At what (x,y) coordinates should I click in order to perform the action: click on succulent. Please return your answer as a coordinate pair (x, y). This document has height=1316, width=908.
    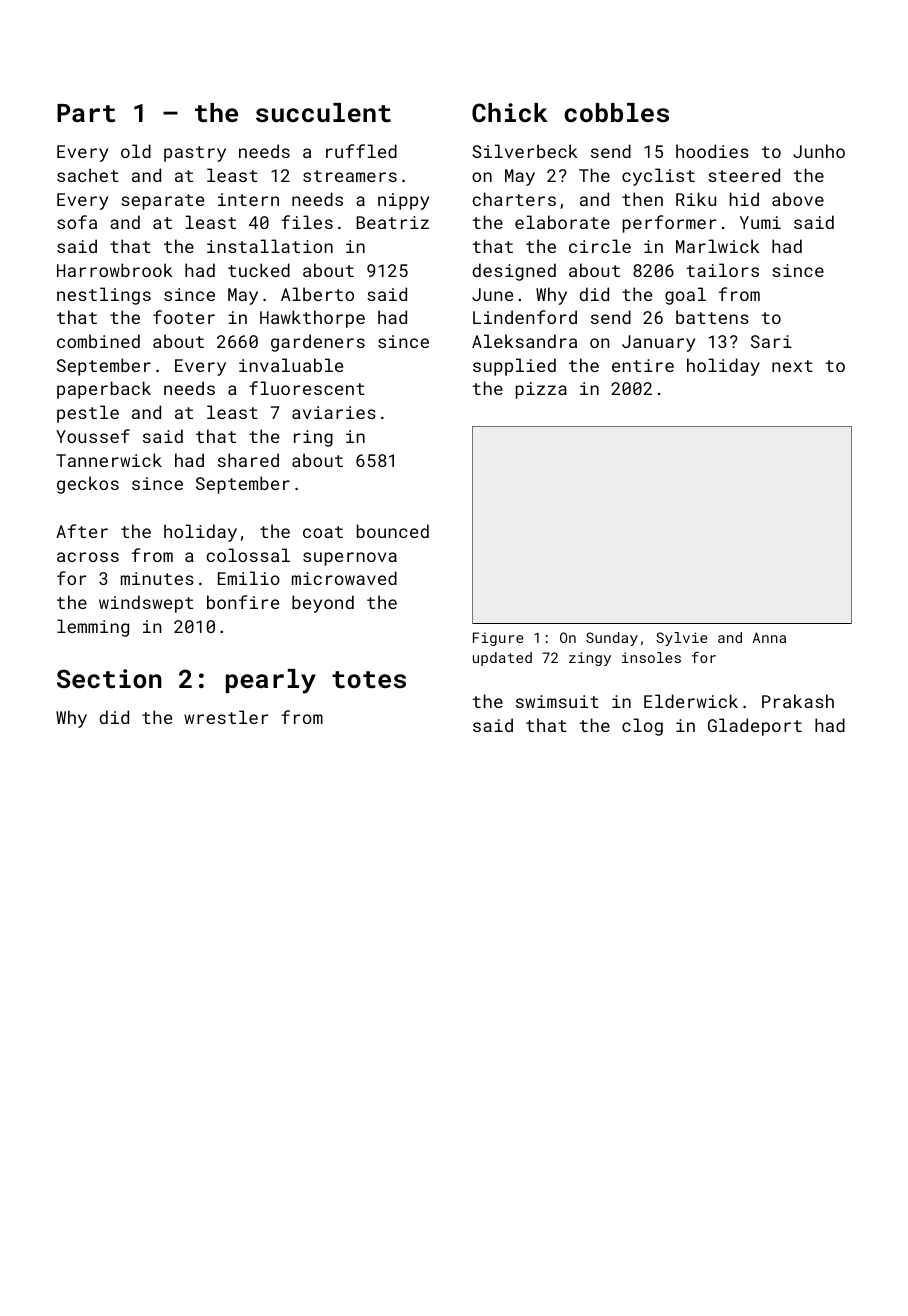
    Looking at the image, I should click on (323, 113).
